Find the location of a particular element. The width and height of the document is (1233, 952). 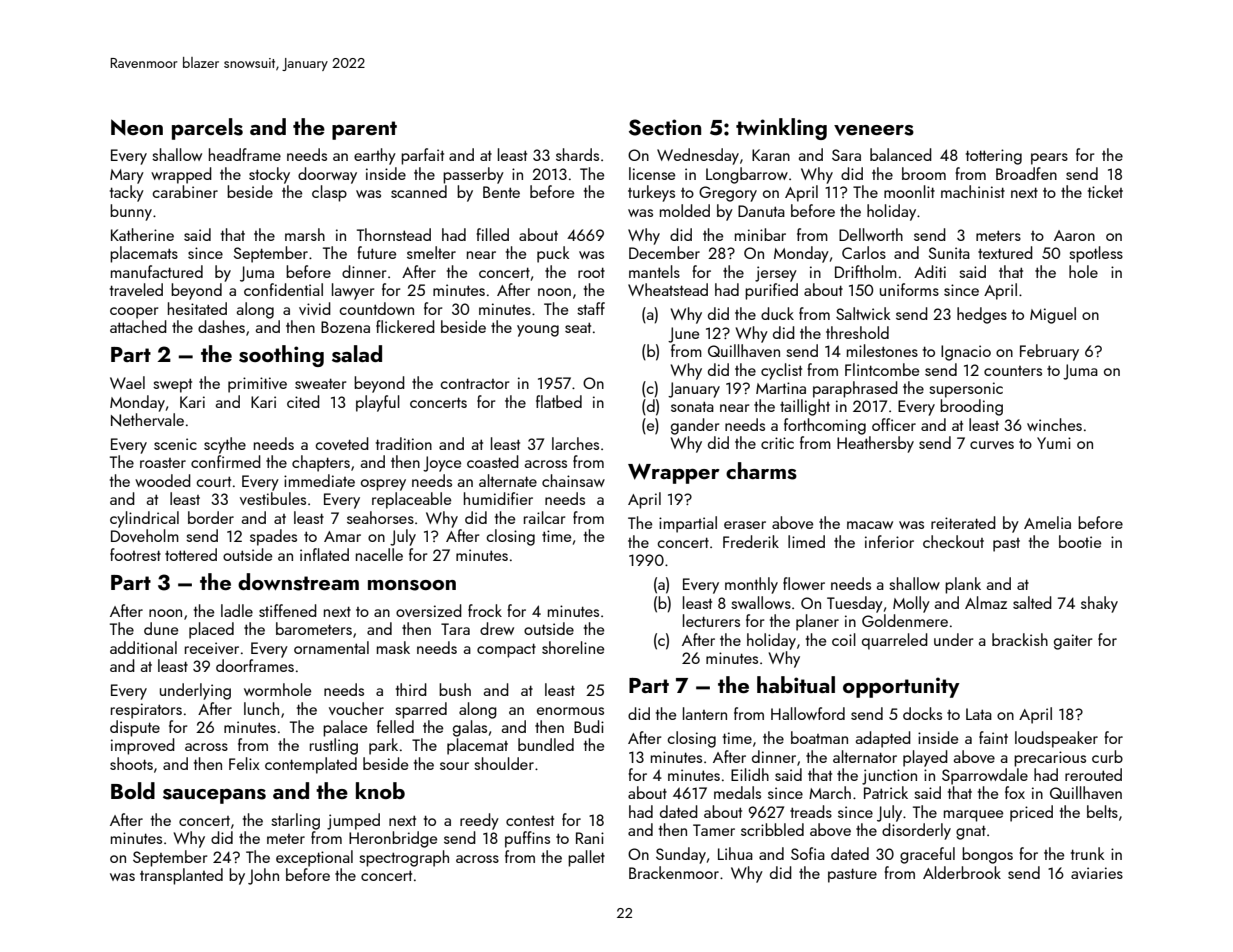

Amar is located at coordinates (342, 536).
